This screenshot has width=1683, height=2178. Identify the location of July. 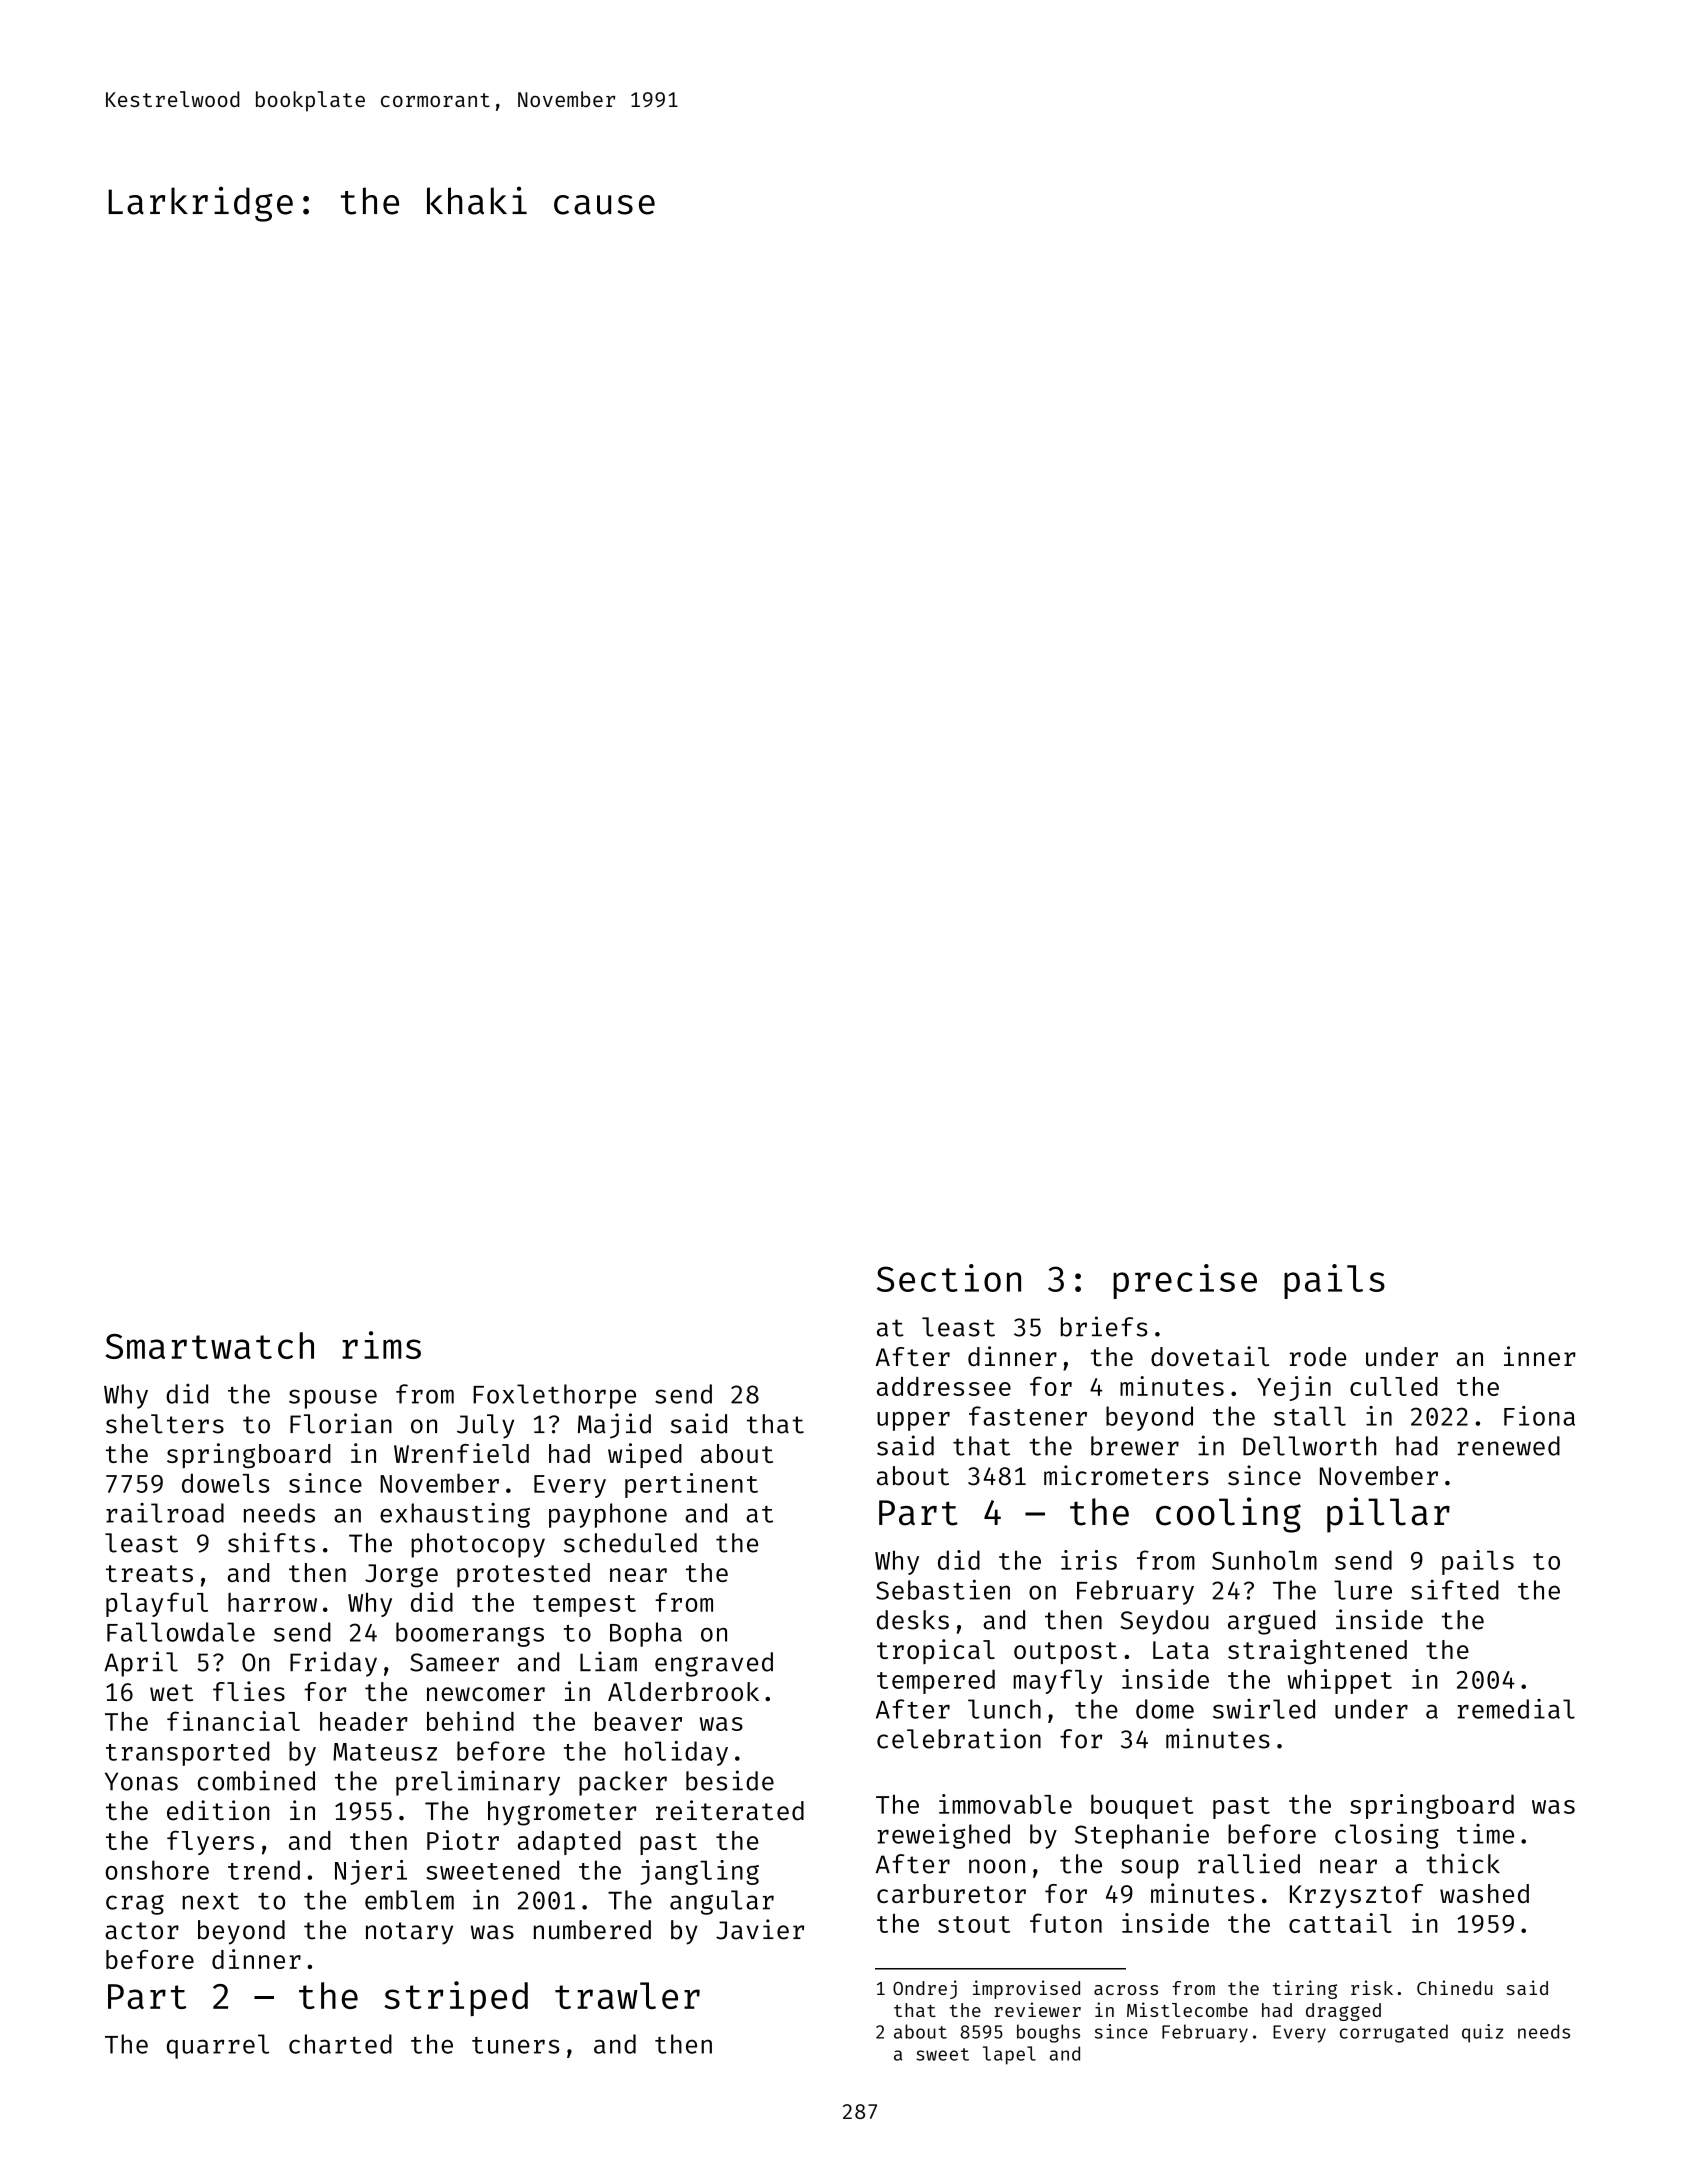
(485, 1426).
